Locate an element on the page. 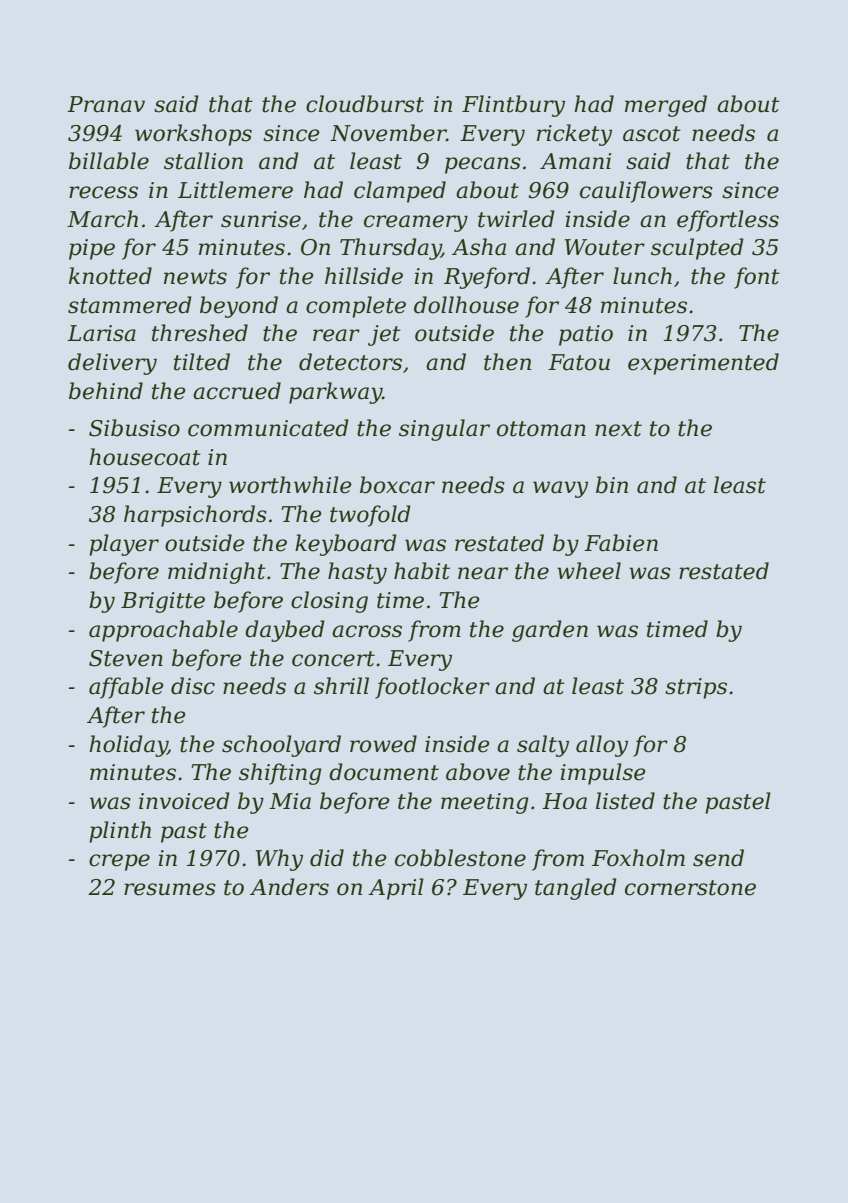 This document has width=848, height=1203. shrill is located at coordinates (341, 686).
